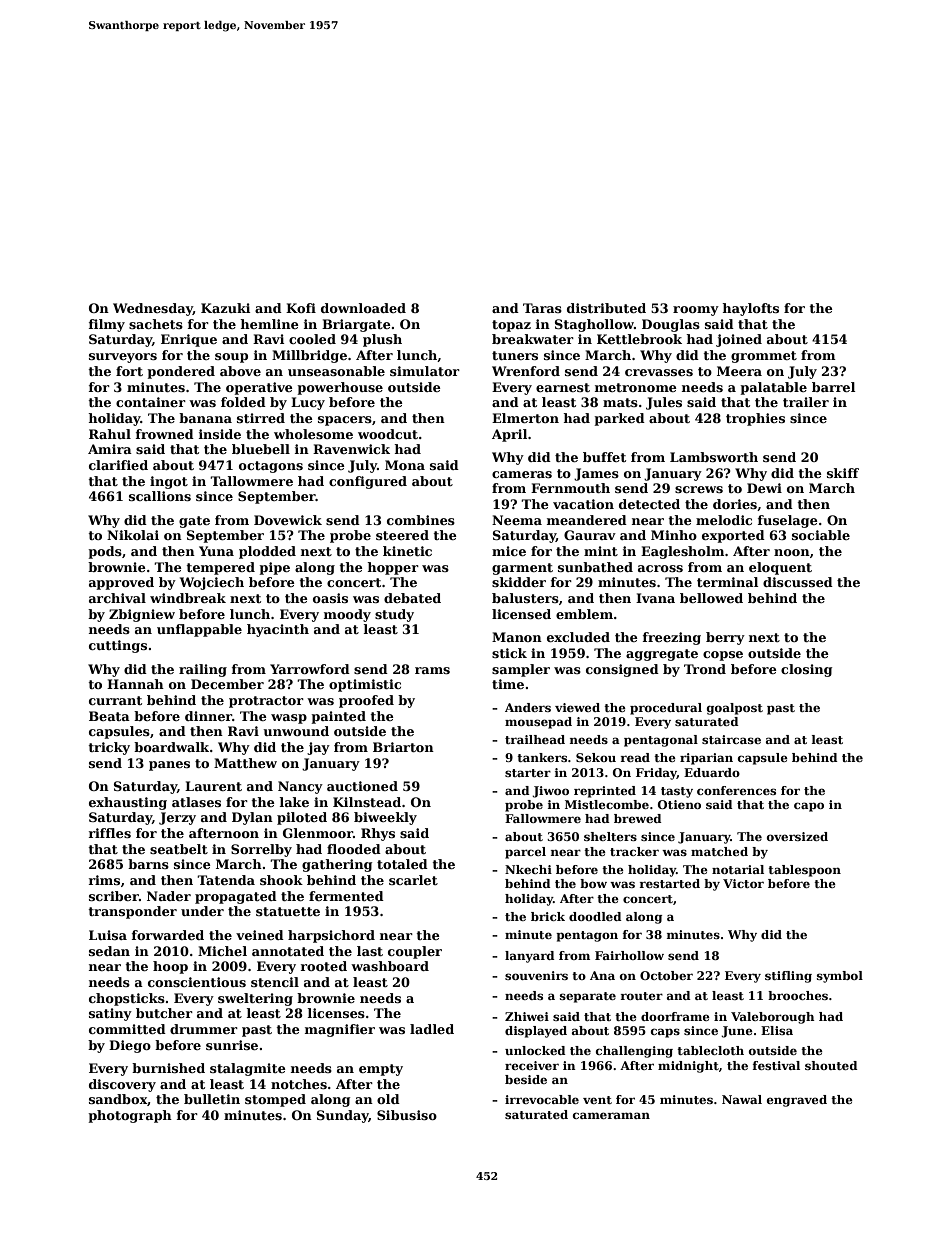 The image size is (952, 1233). What do you see at coordinates (199, 630) in the page?
I see `unflappable` at bounding box center [199, 630].
